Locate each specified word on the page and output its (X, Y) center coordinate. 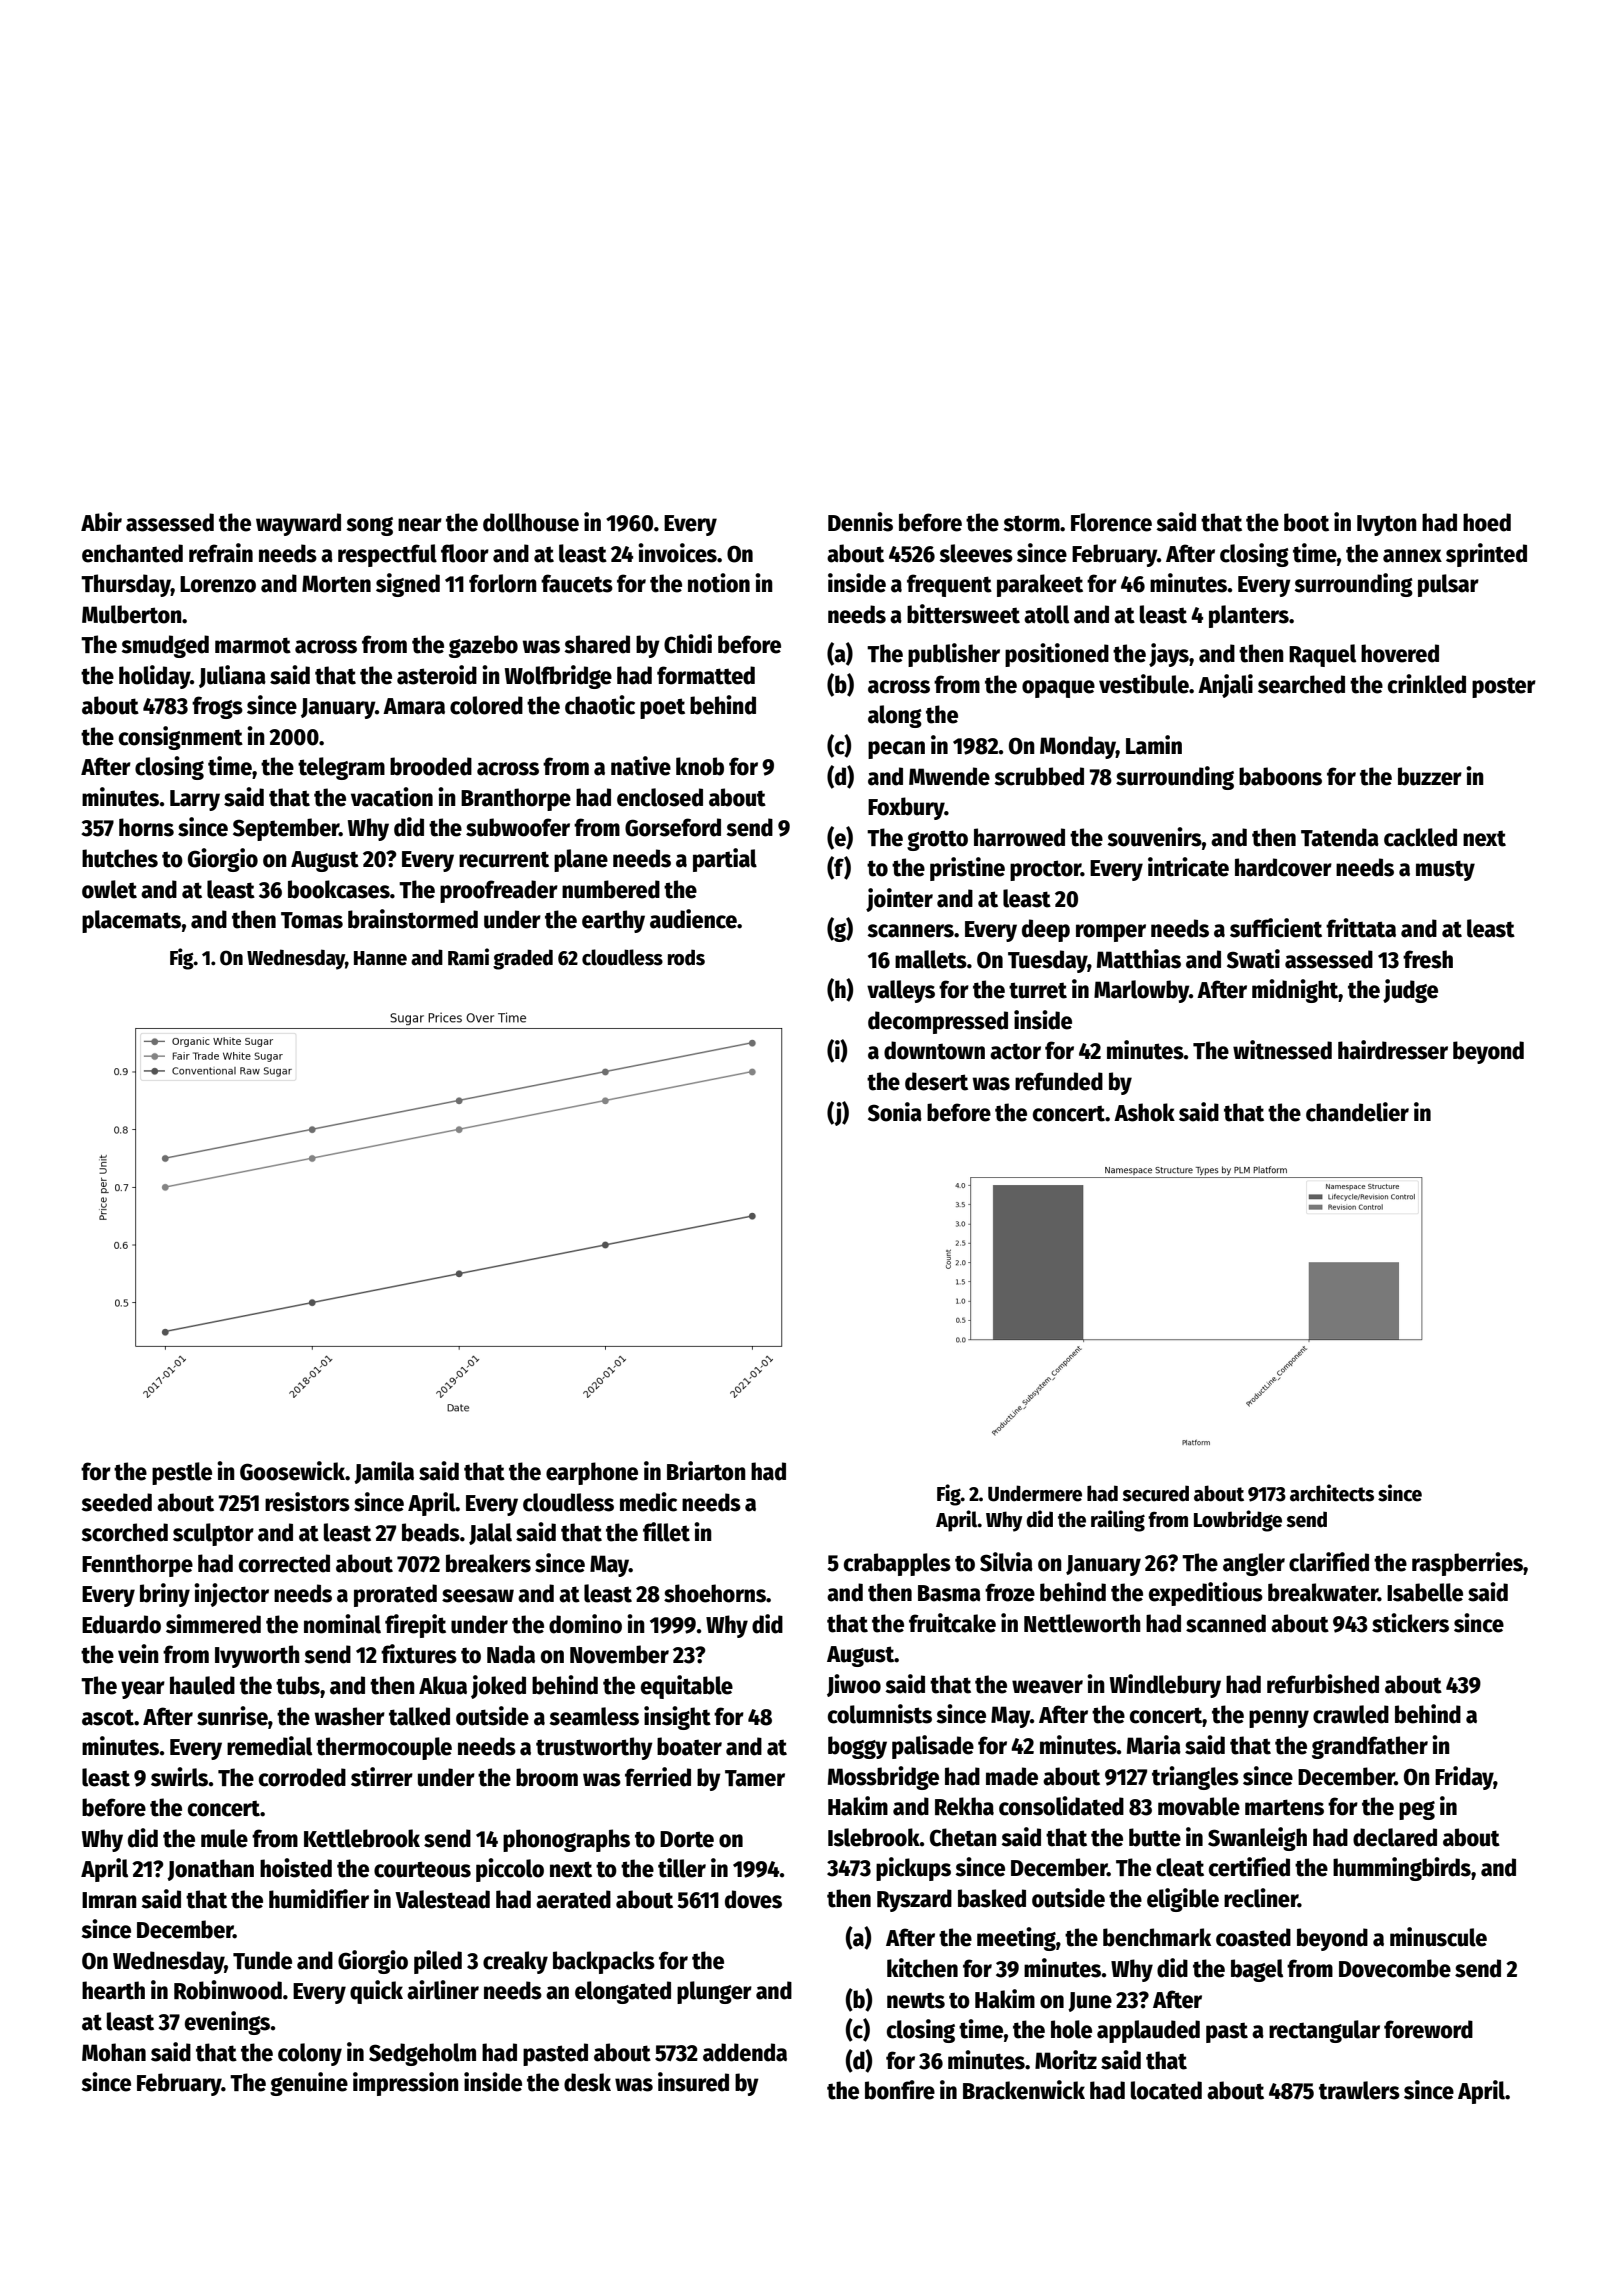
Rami (468, 957)
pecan (896, 750)
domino (585, 1624)
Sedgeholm (422, 2054)
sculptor (213, 1534)
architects (1332, 1493)
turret (1038, 990)
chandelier (1357, 1112)
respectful (387, 555)
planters (1249, 616)
